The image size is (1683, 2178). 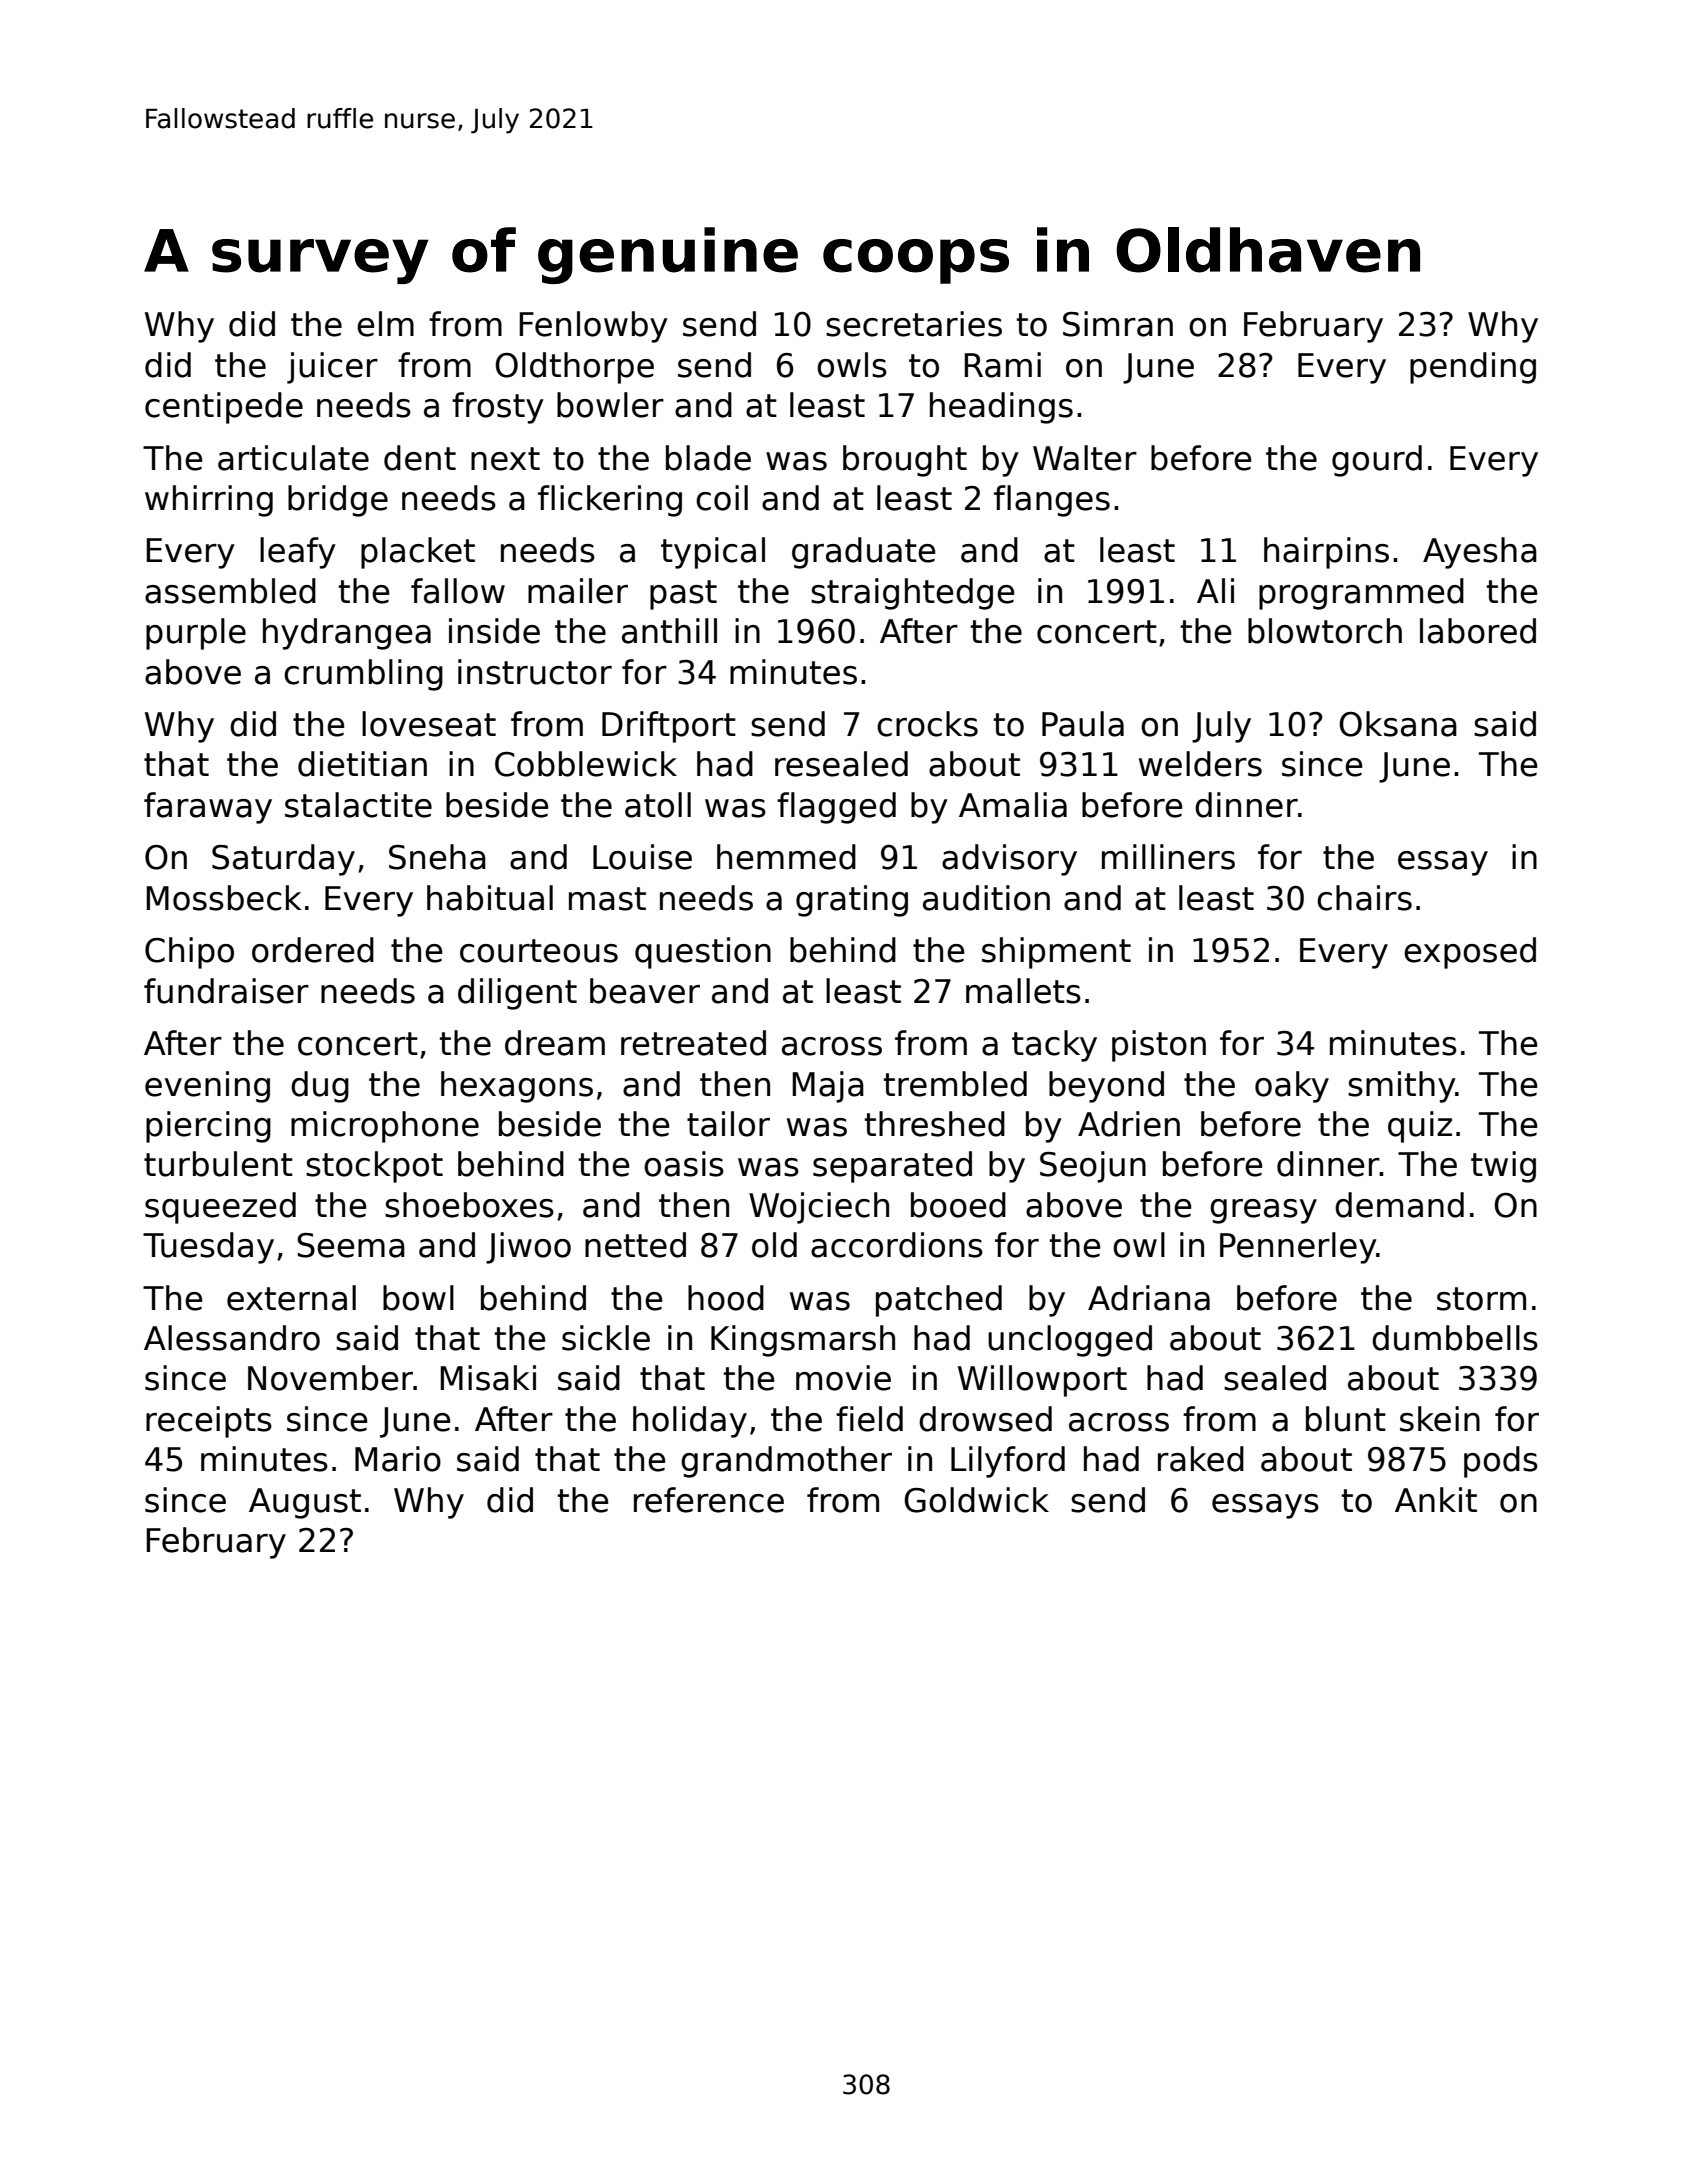 I want to click on straightedge, so click(x=913, y=594).
